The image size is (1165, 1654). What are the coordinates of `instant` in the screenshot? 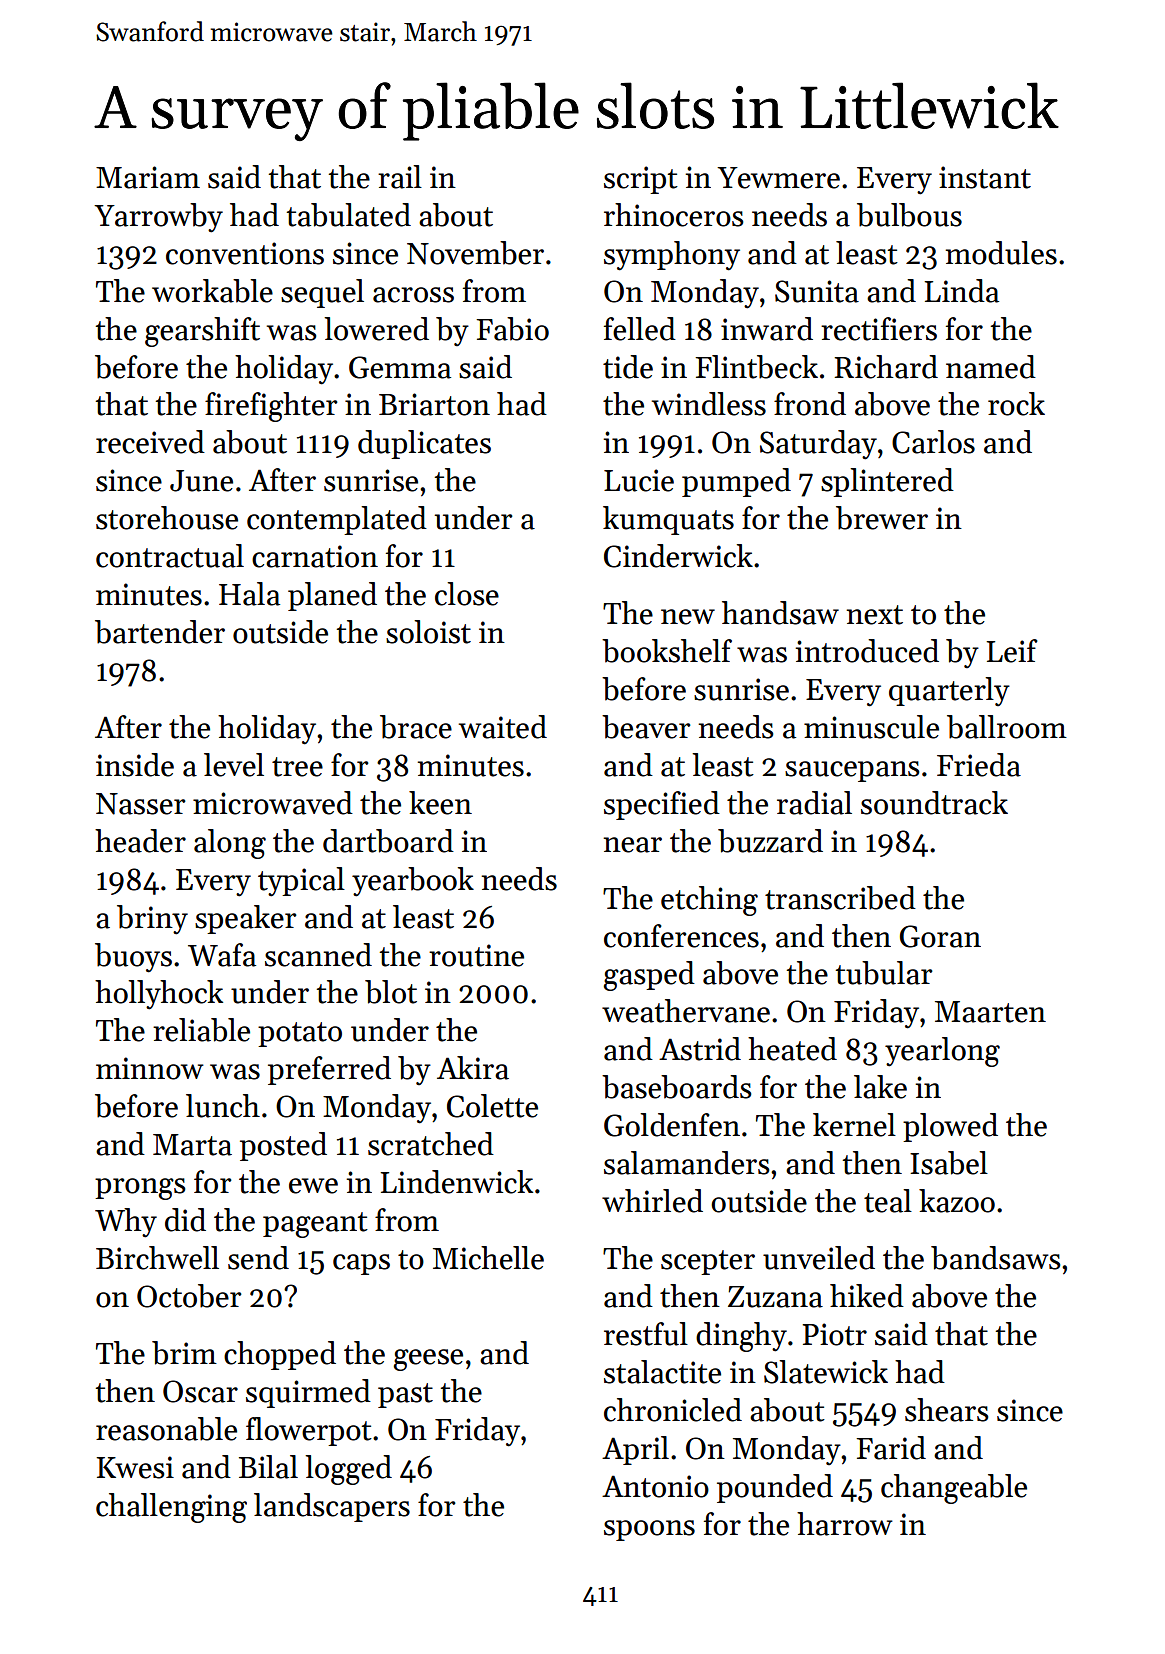 It's located at (985, 177).
